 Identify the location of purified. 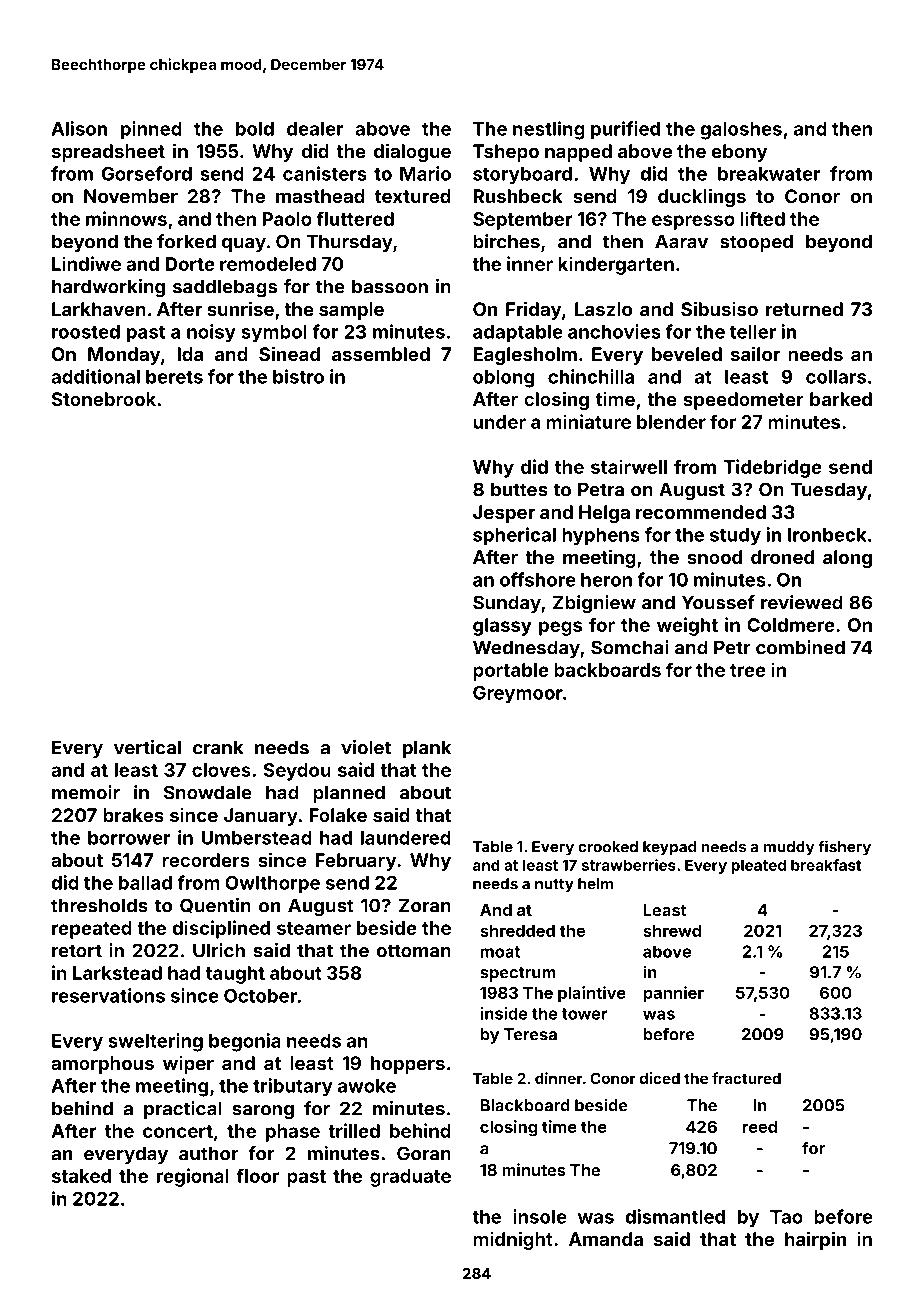
(625, 130).
